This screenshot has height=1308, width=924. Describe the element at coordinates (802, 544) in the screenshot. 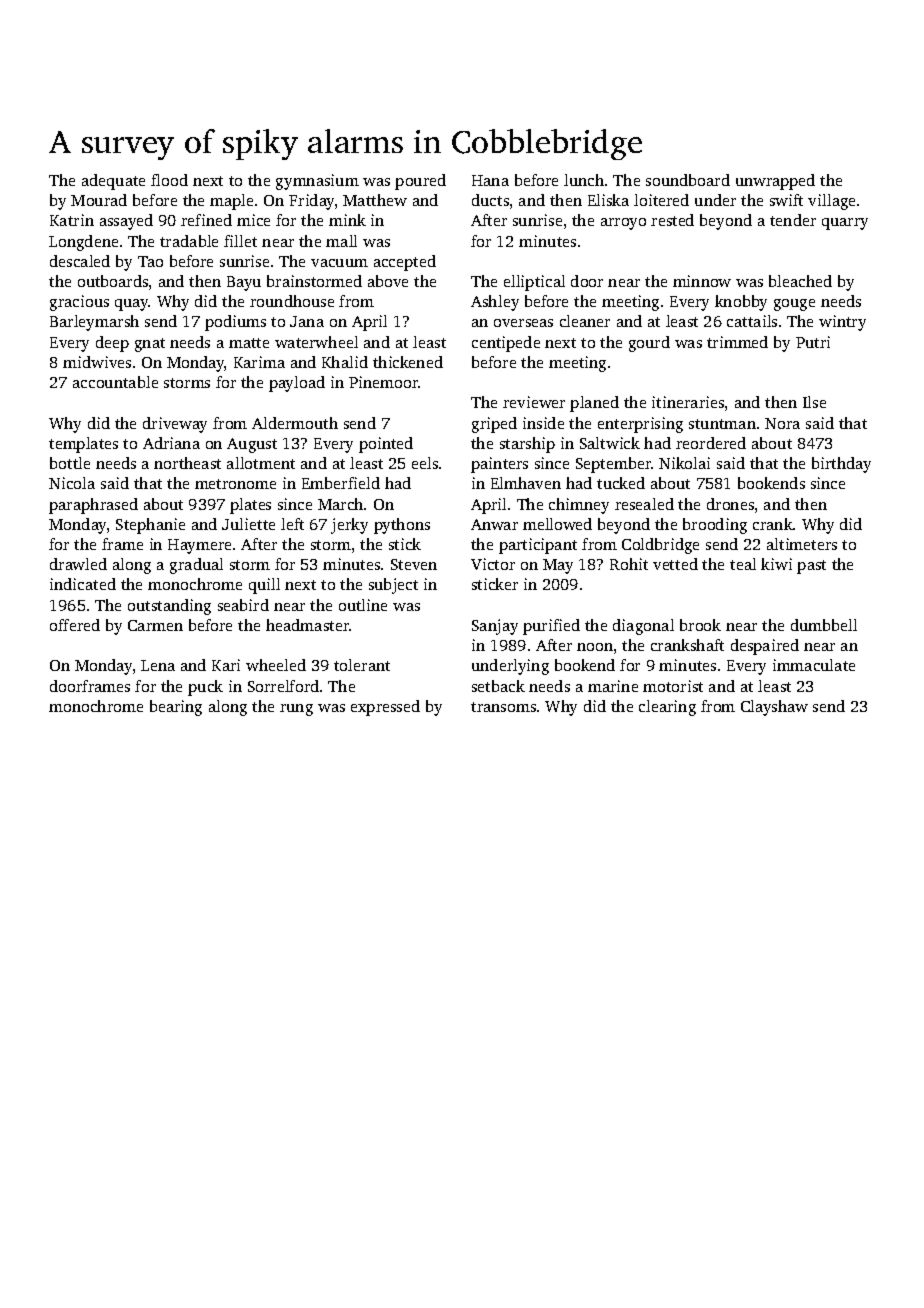

I see `altimeters` at that location.
